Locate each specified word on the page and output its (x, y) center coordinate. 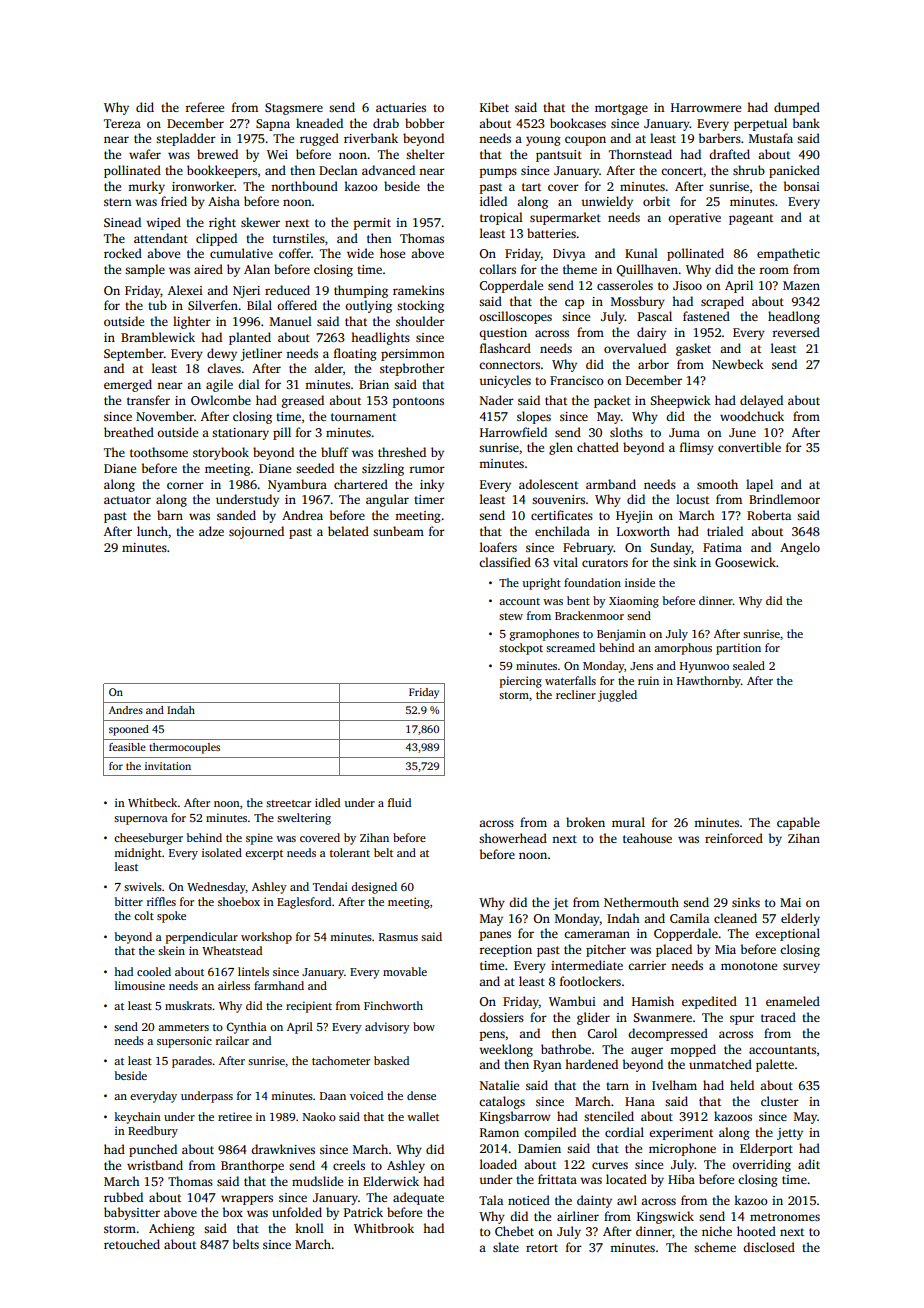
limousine (140, 985)
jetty (790, 1134)
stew (511, 616)
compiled (550, 1133)
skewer (260, 222)
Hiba (681, 1179)
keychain (137, 1118)
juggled (617, 696)
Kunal (641, 253)
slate (506, 1247)
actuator (127, 500)
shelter (425, 154)
